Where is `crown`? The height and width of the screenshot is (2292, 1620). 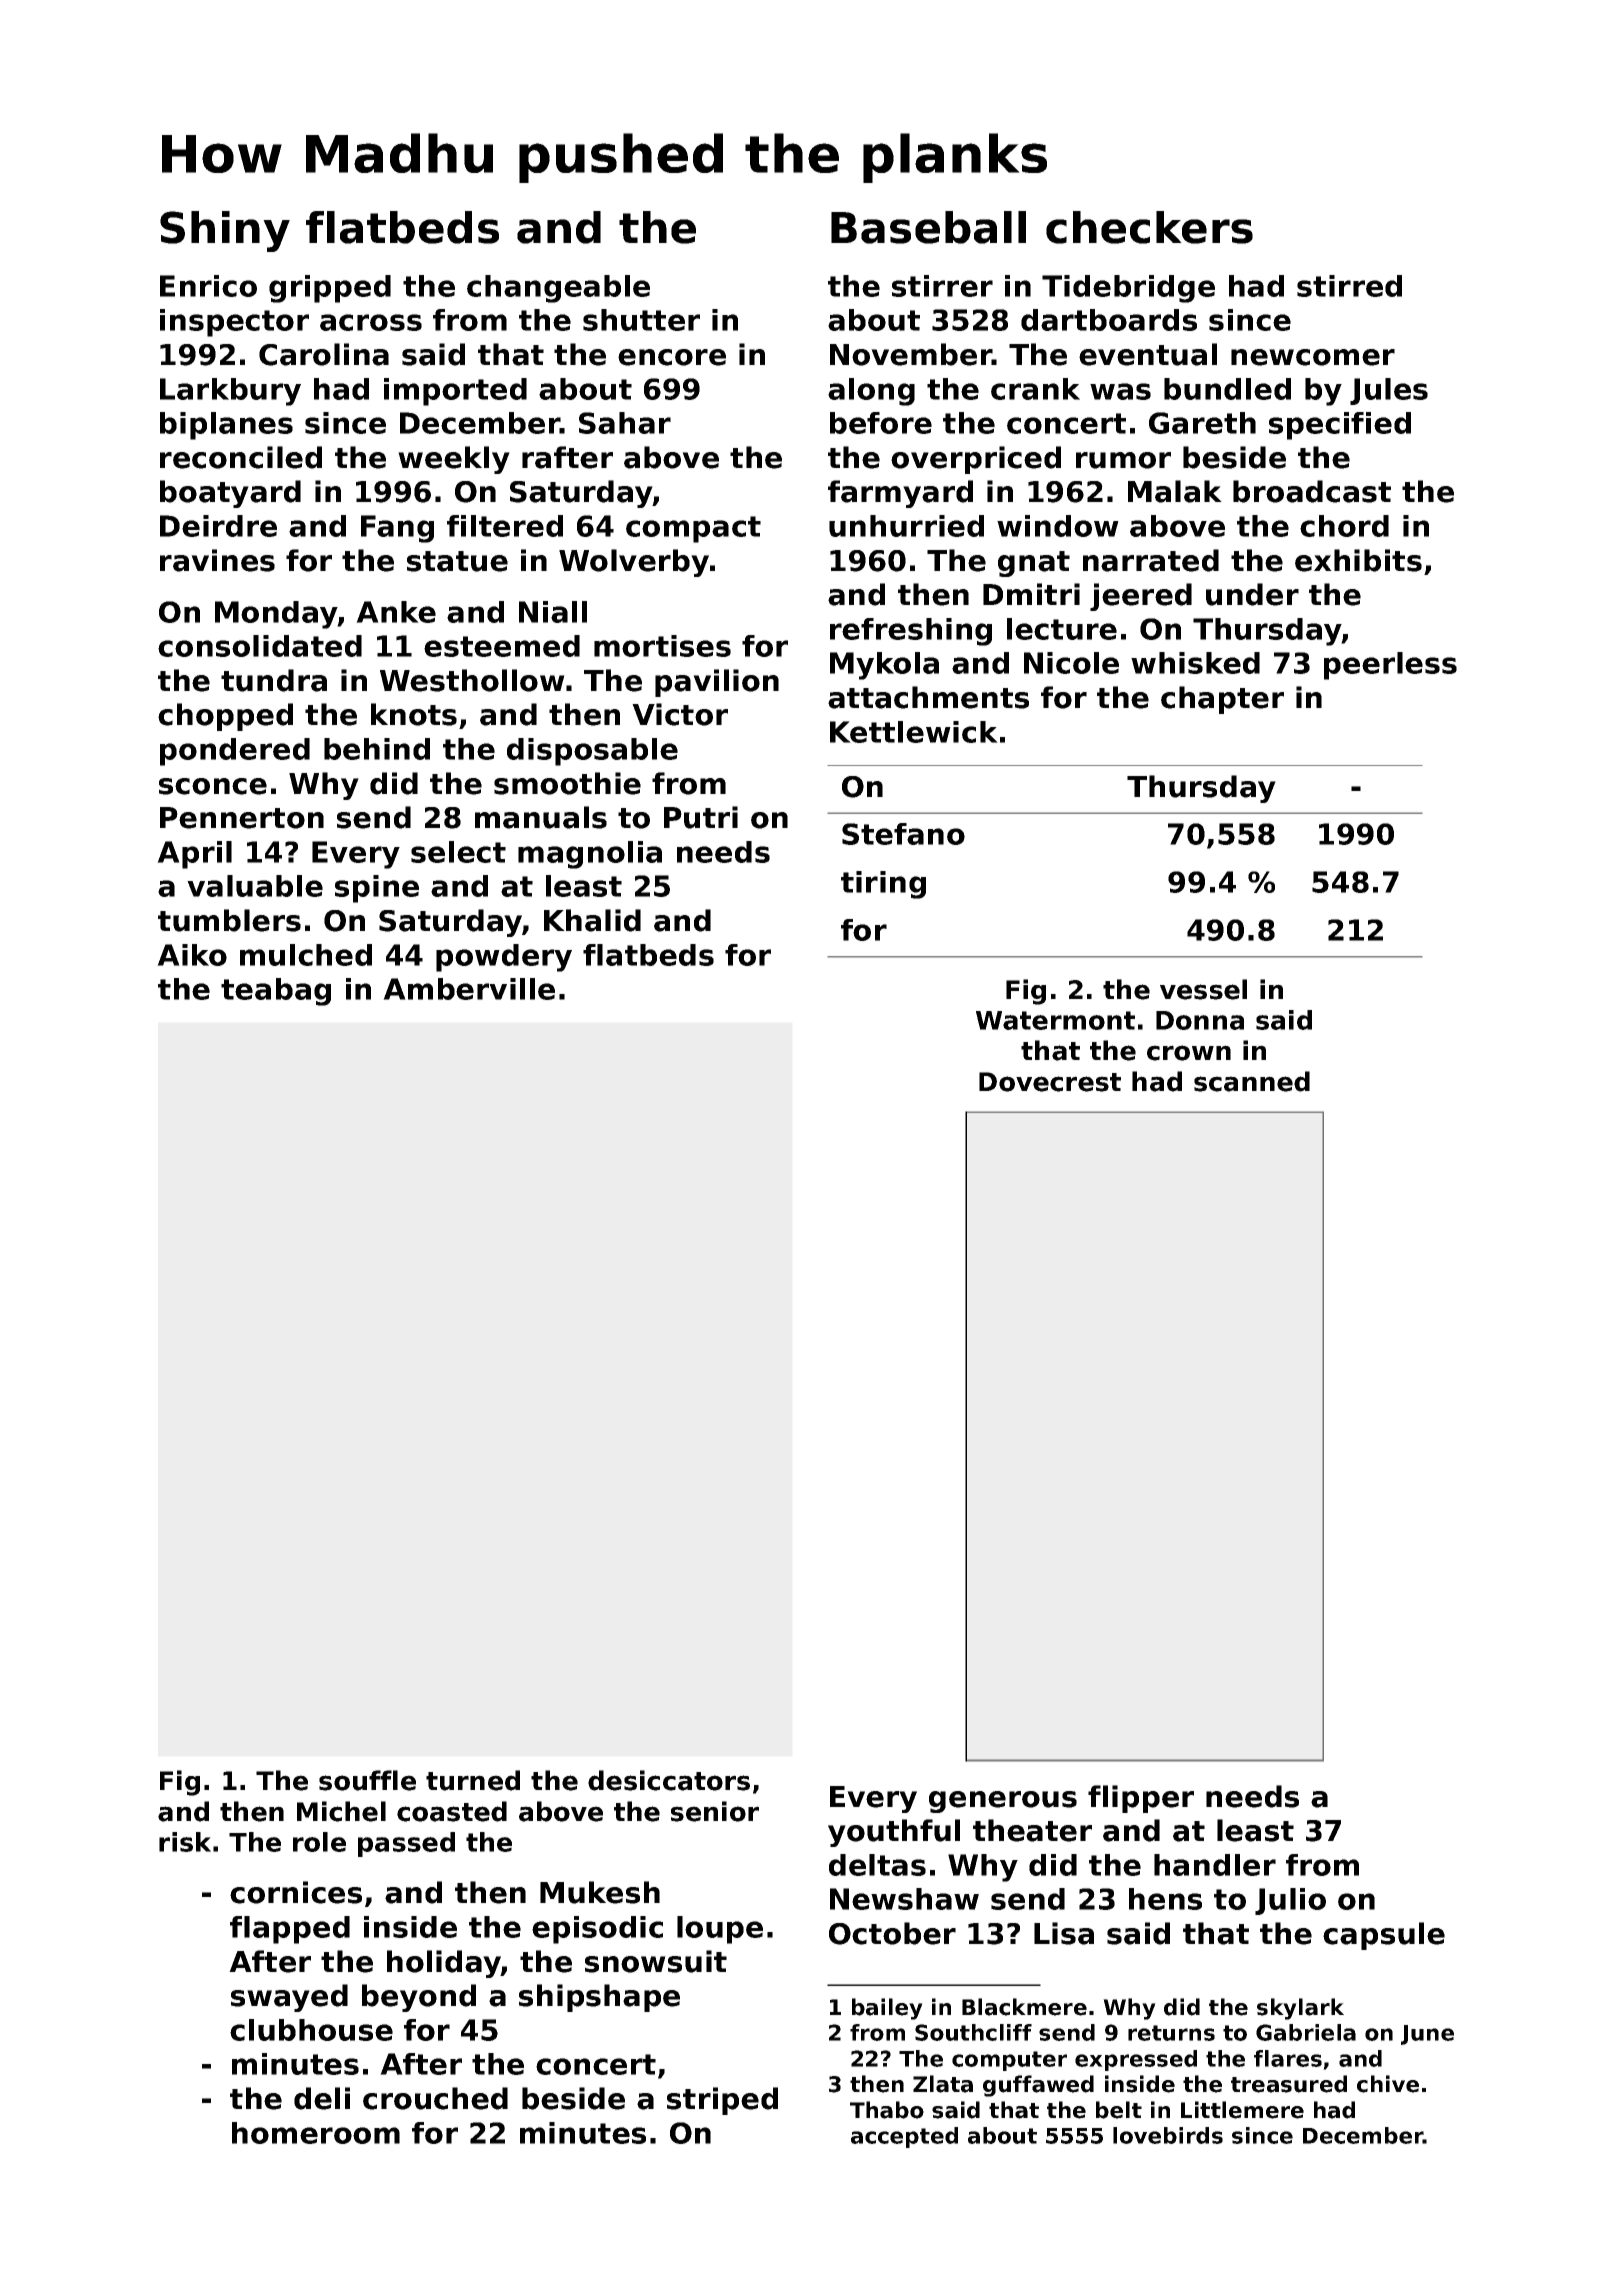
crown is located at coordinates (1189, 1053).
